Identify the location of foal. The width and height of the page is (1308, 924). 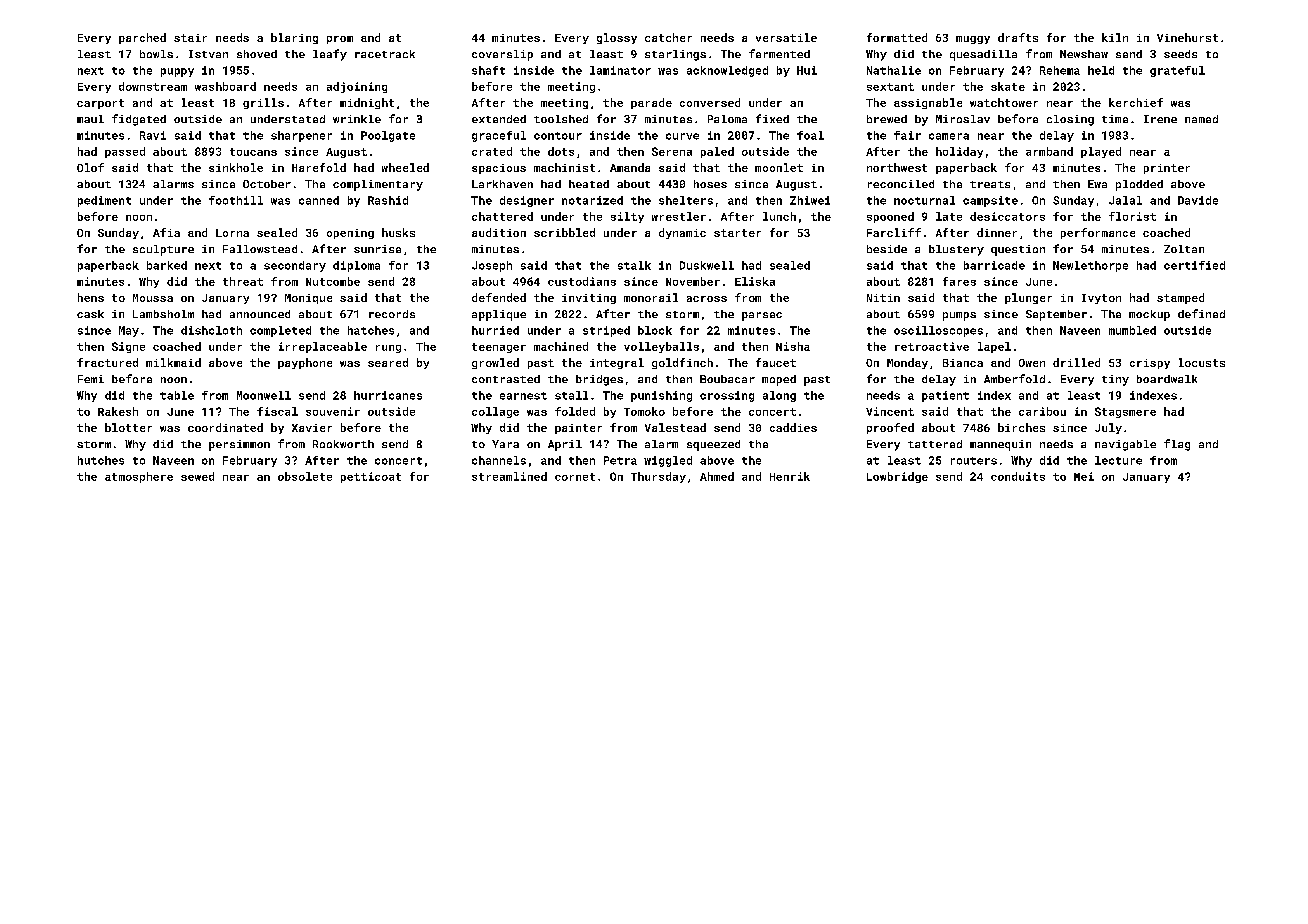
(810, 135).
